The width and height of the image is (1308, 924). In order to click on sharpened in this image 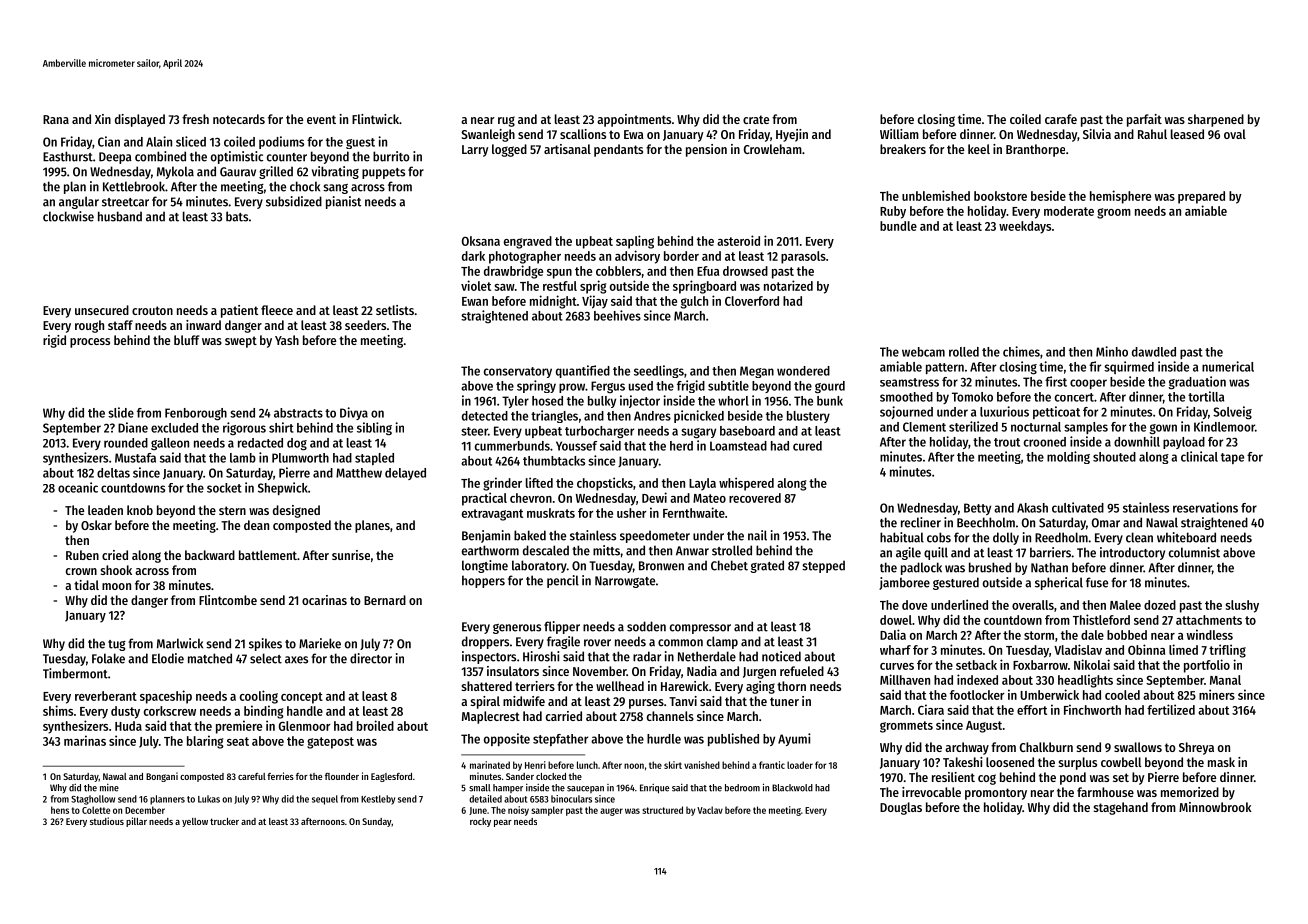, I will do `click(1216, 120)`.
